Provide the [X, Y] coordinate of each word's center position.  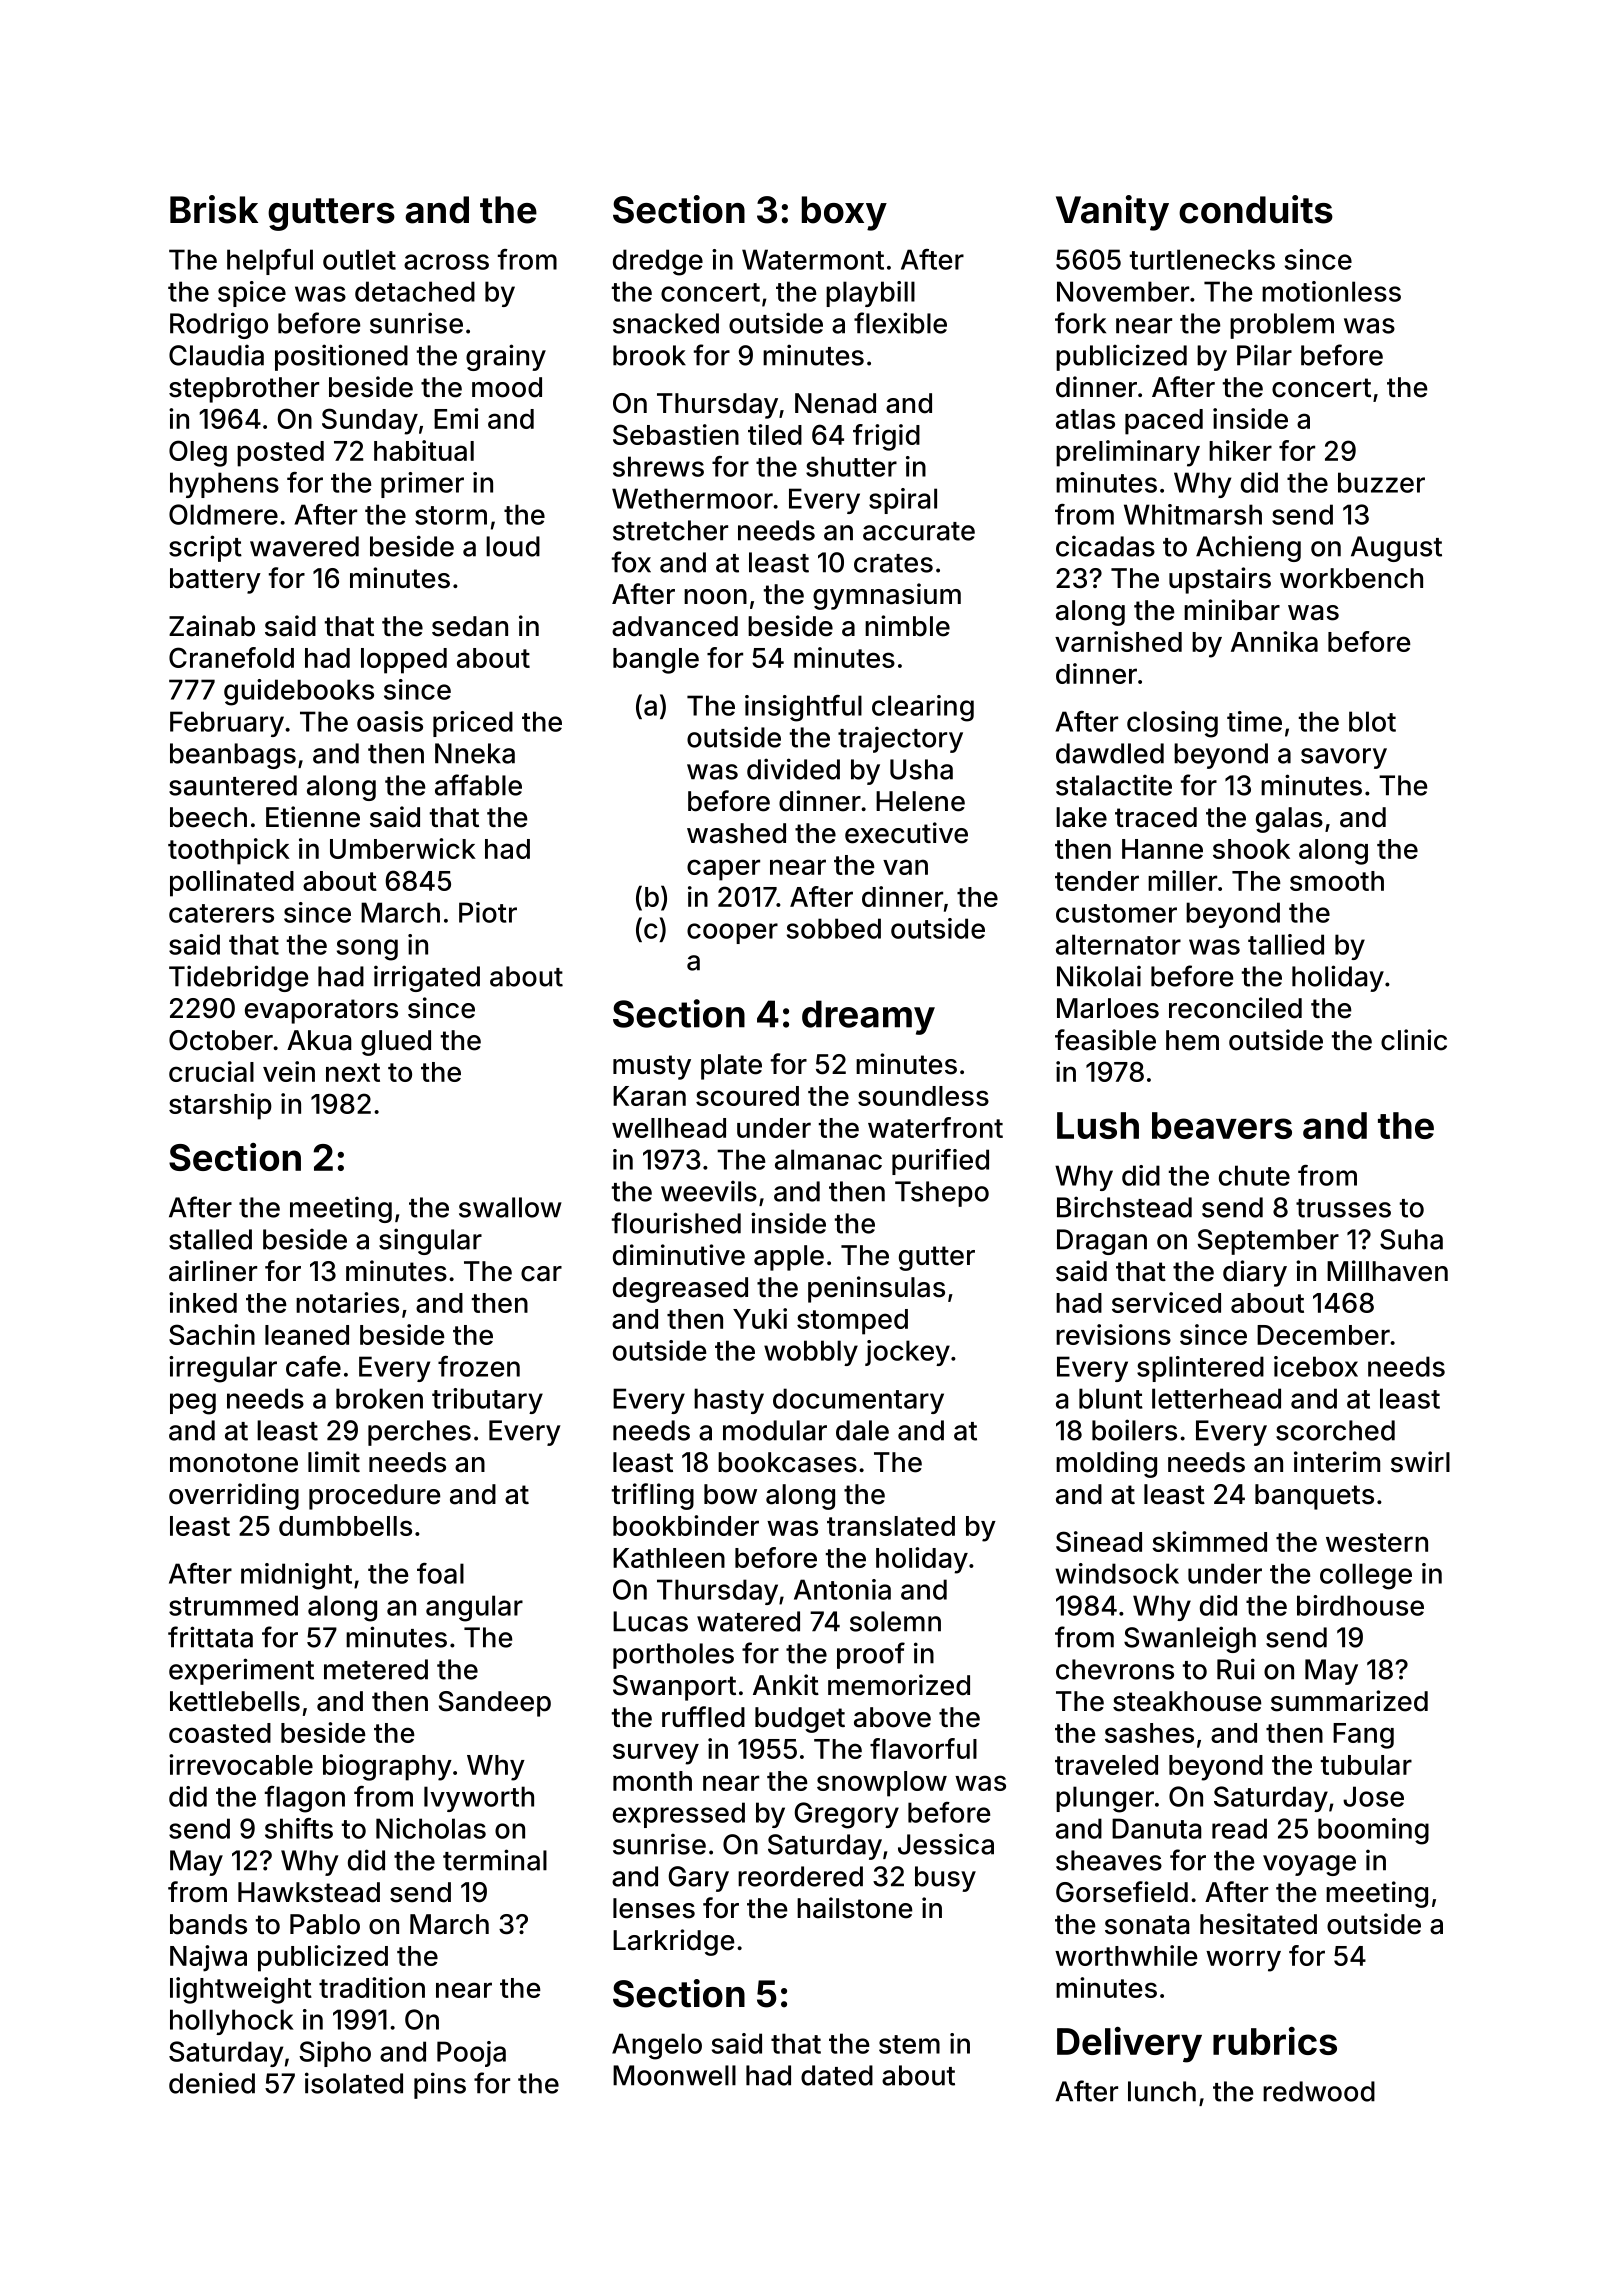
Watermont [813, 259]
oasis [390, 721]
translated [891, 1526]
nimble [907, 626]
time [1254, 721]
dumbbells [345, 1526]
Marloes [1108, 1008]
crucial [211, 1071]
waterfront [935, 1127]
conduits [1256, 209]
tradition [372, 1987]
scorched [1335, 1430]
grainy [506, 357]
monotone [234, 1463]
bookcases [787, 1462]
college [1366, 1576]
